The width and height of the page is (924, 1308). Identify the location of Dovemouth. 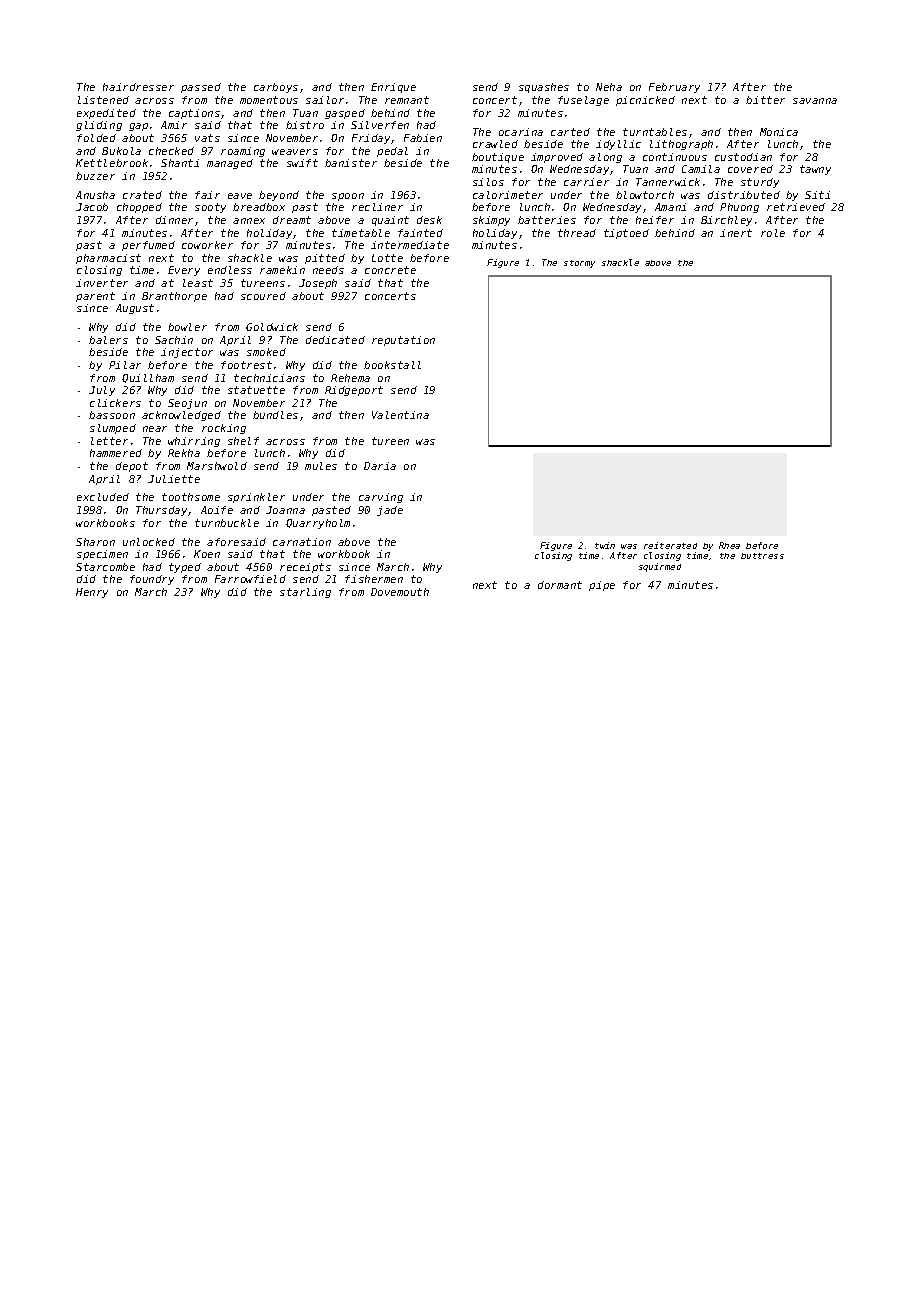
(400, 592).
